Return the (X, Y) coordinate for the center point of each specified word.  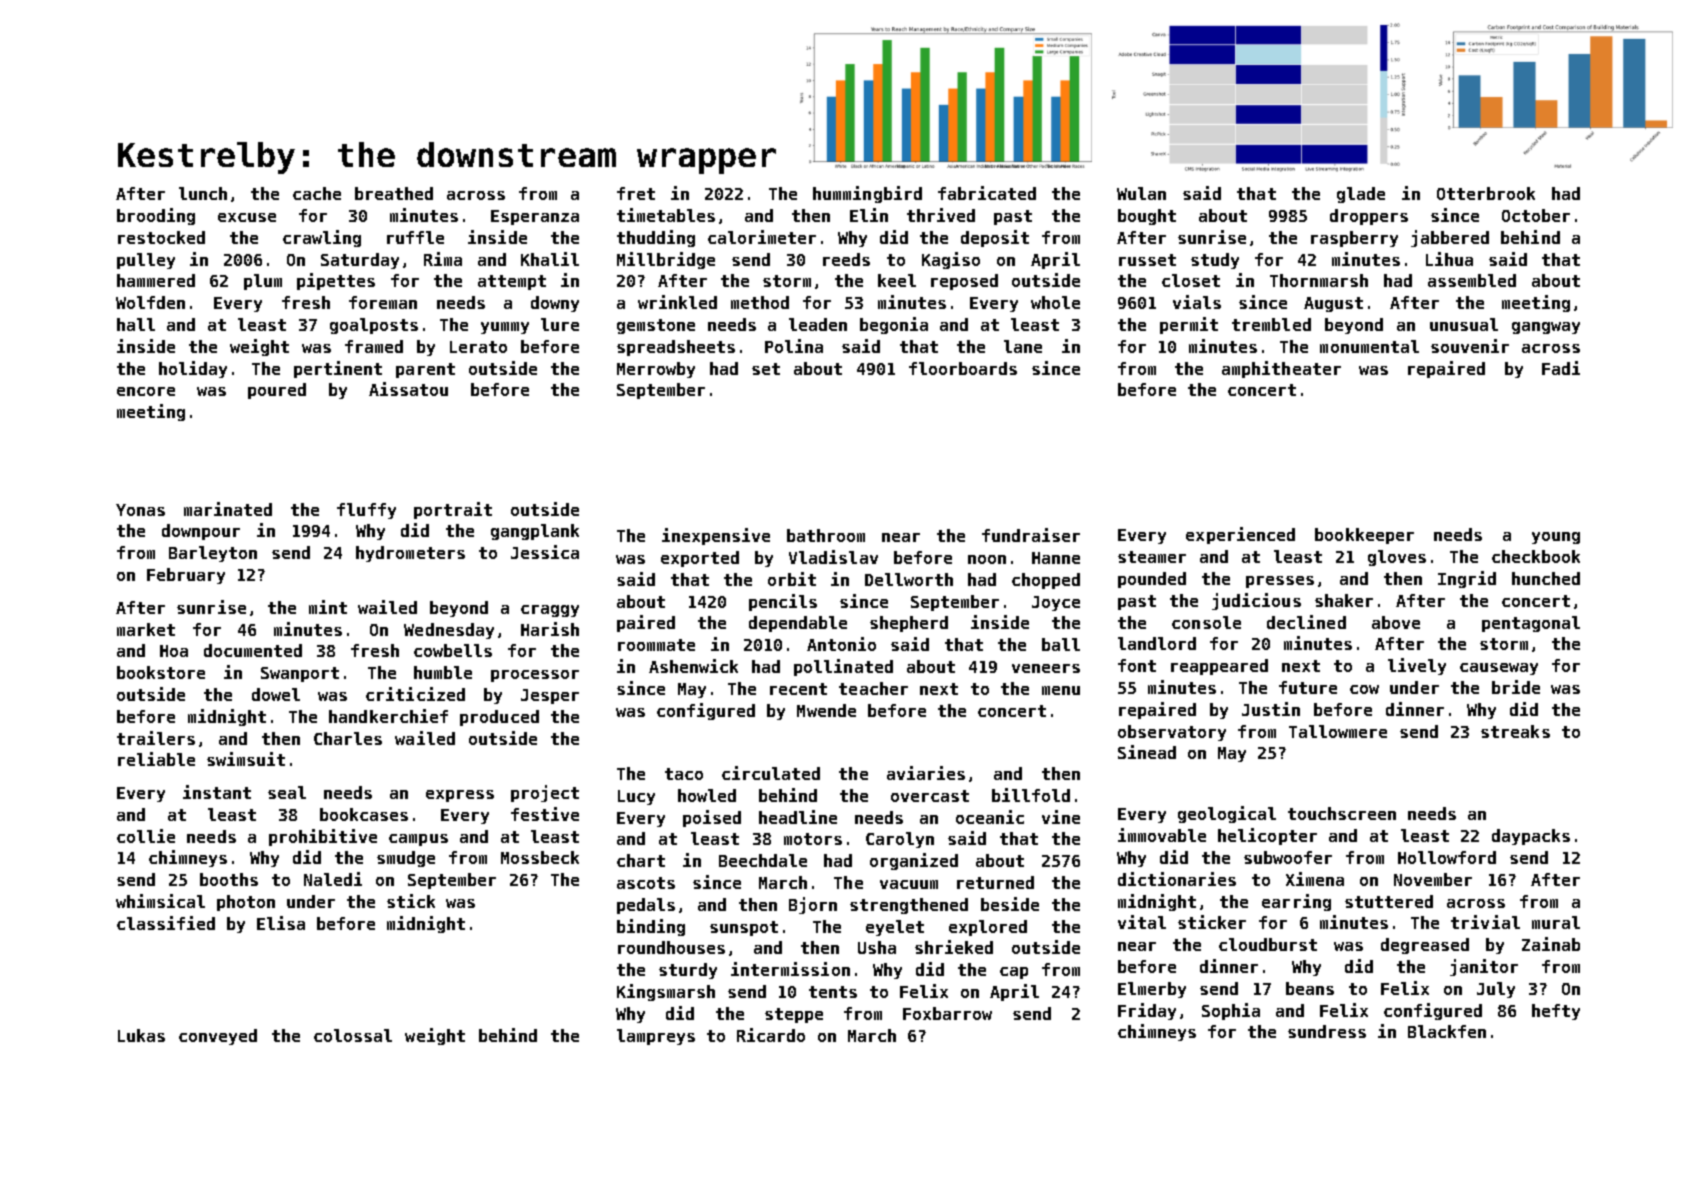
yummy (505, 328)
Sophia (1231, 1011)
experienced (1240, 535)
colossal (353, 1035)
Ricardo (771, 1035)
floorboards (963, 368)
